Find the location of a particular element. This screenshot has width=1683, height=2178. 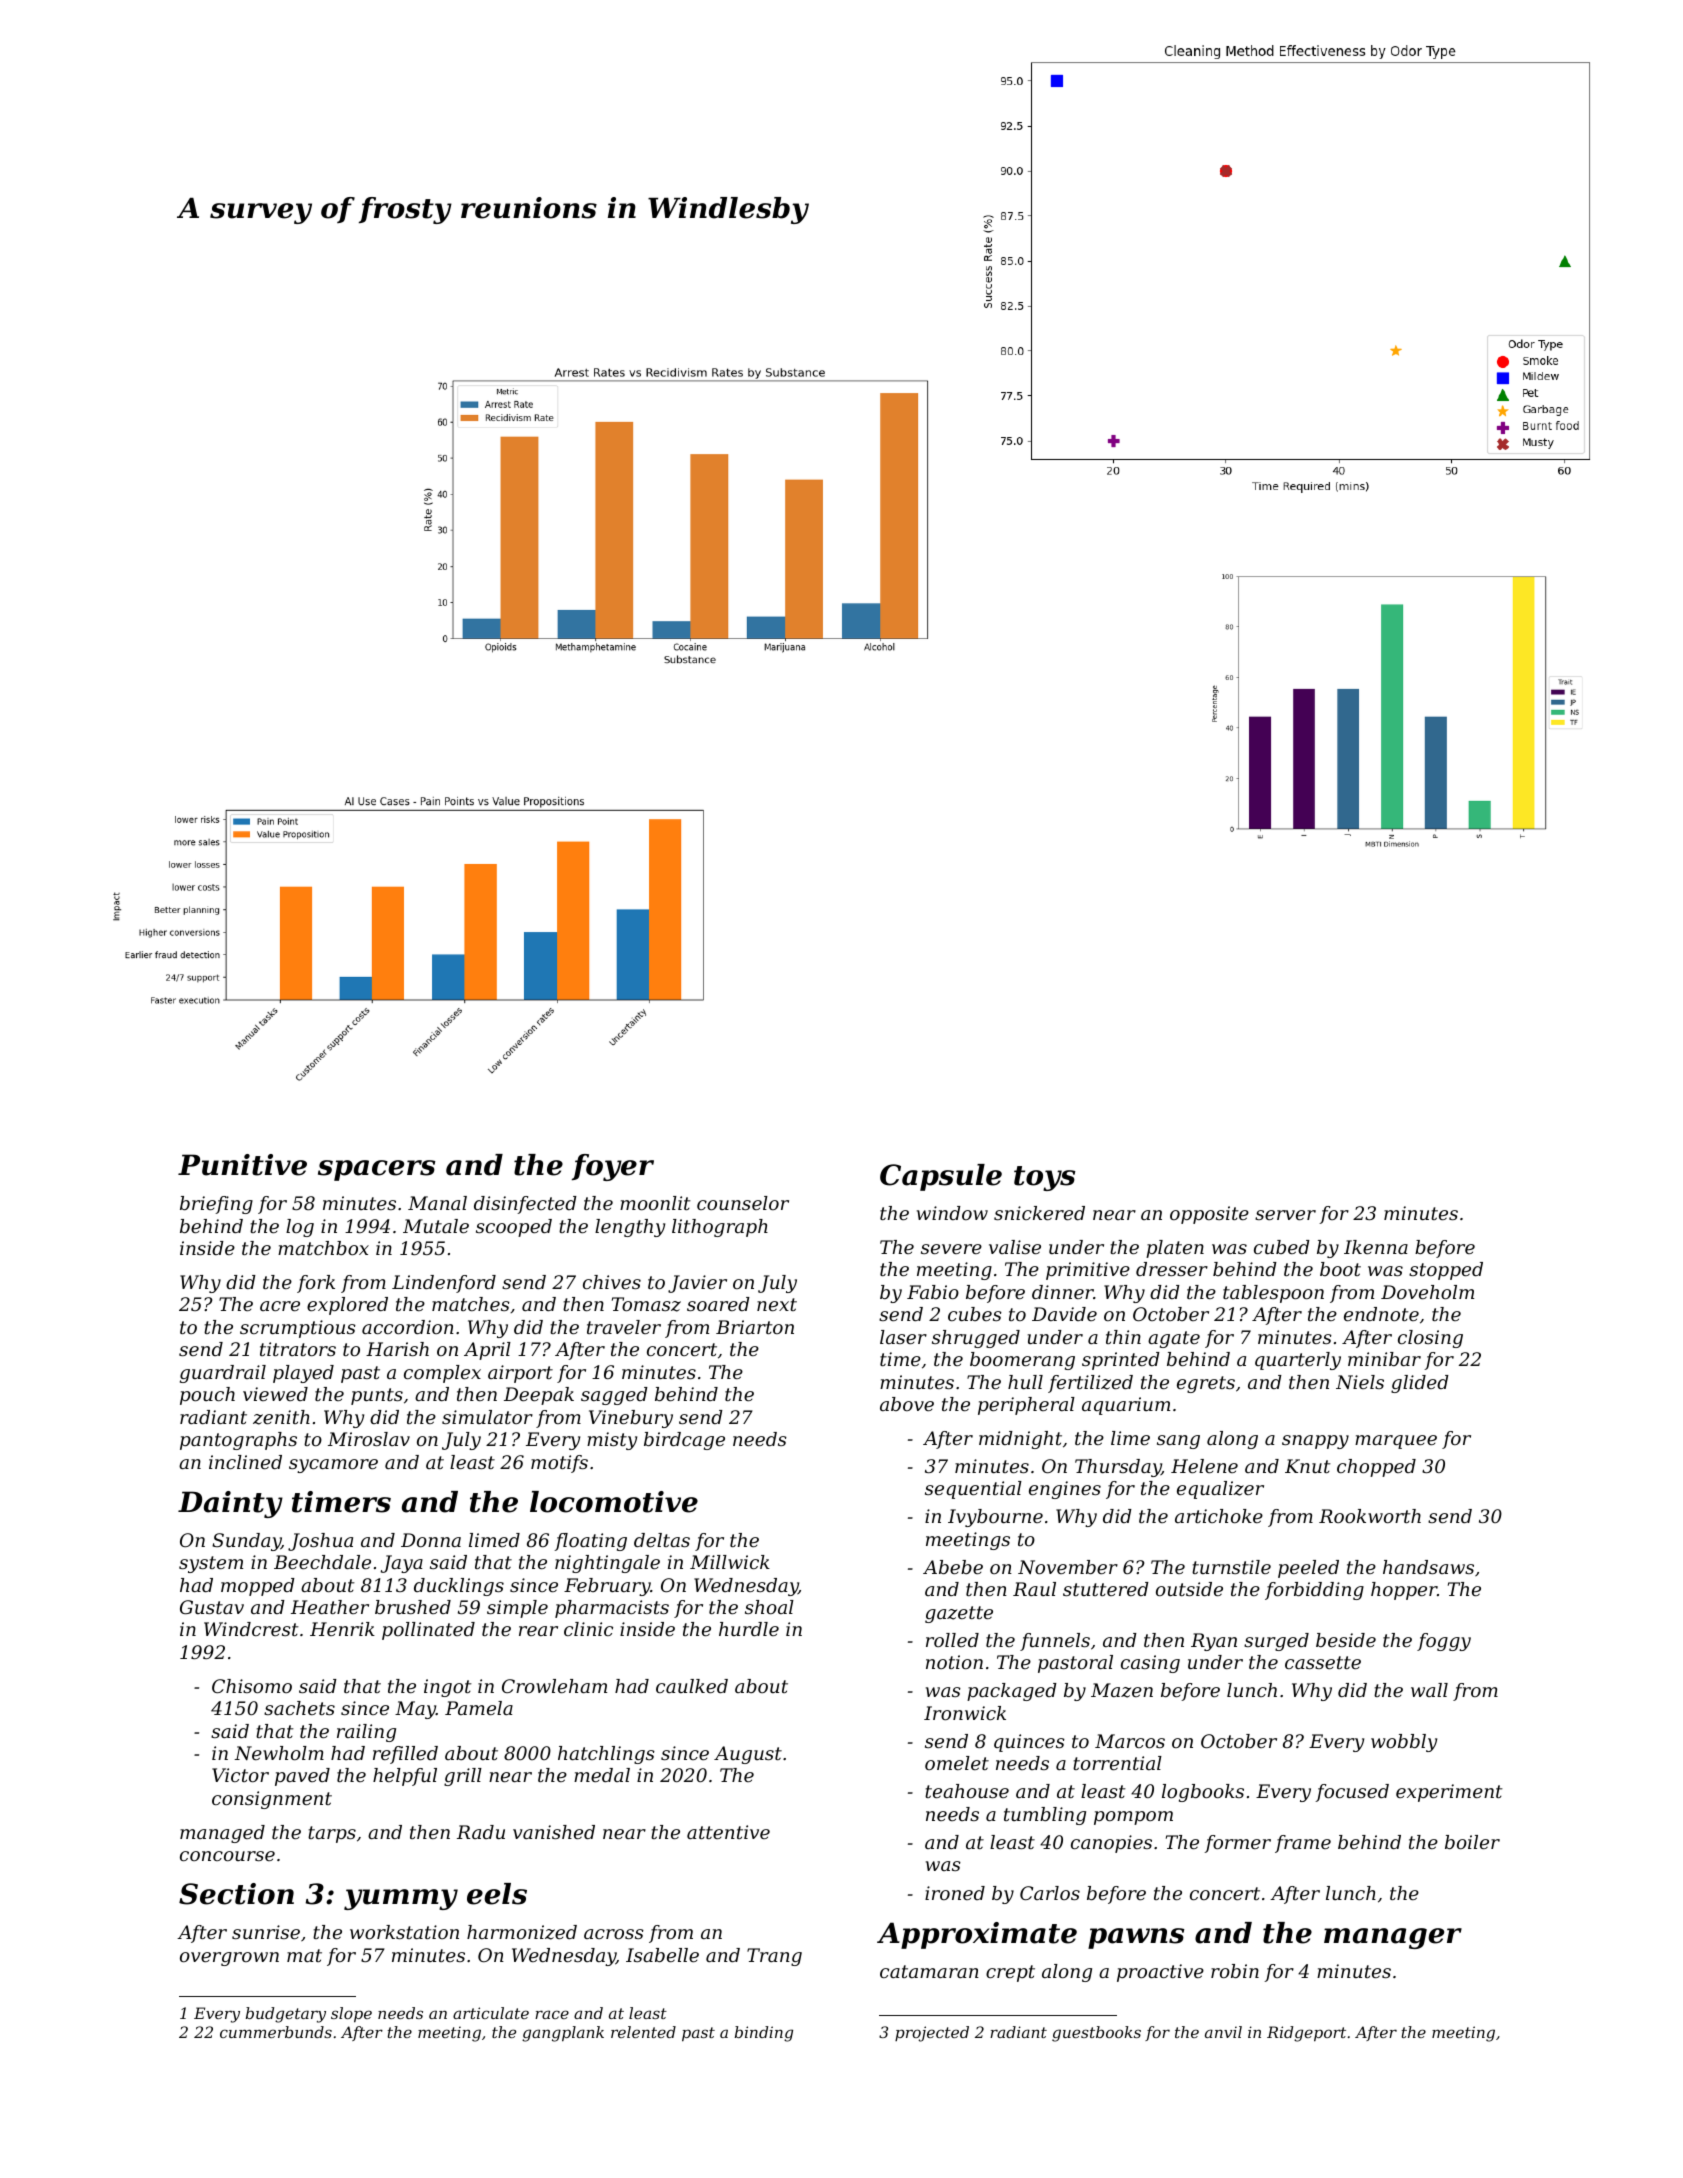

gangplank is located at coordinates (563, 2034).
